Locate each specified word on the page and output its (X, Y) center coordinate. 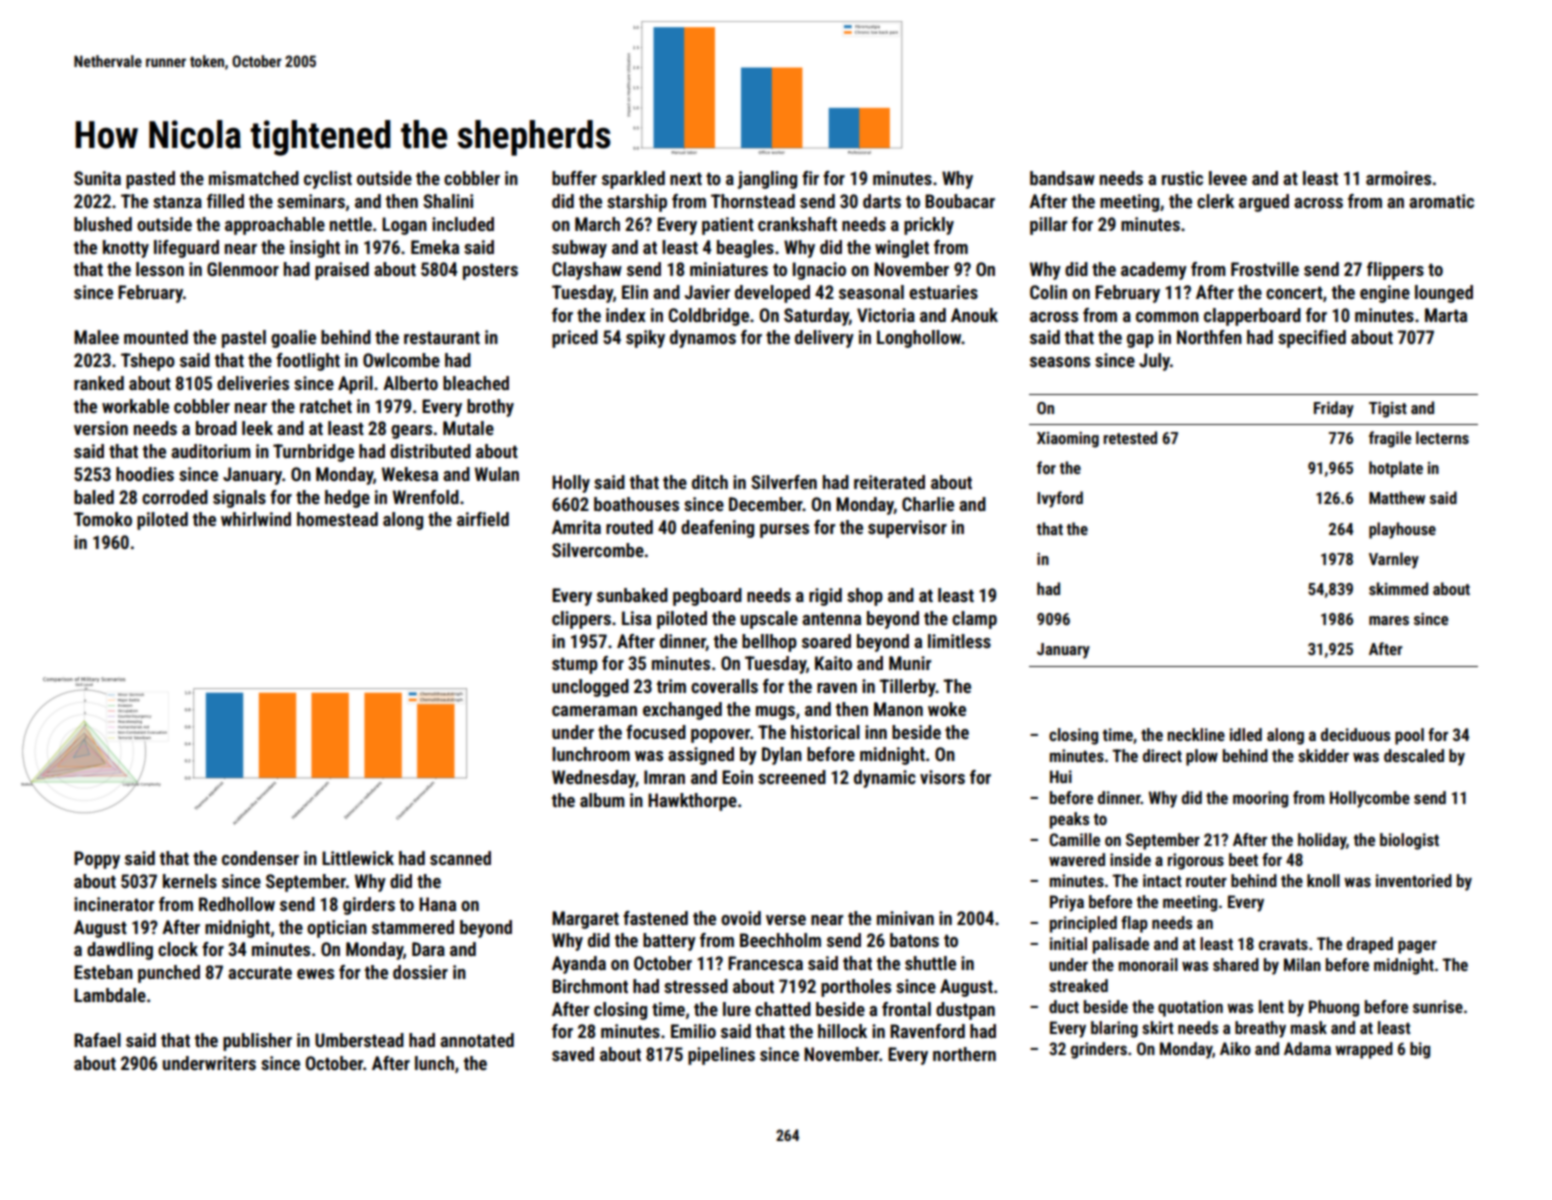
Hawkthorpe (692, 802)
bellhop (769, 643)
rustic (1182, 178)
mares (1389, 620)
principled (1083, 924)
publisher (257, 1042)
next (686, 179)
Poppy (97, 860)
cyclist (328, 180)
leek (257, 428)
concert (1294, 292)
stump (575, 665)
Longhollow (919, 339)
